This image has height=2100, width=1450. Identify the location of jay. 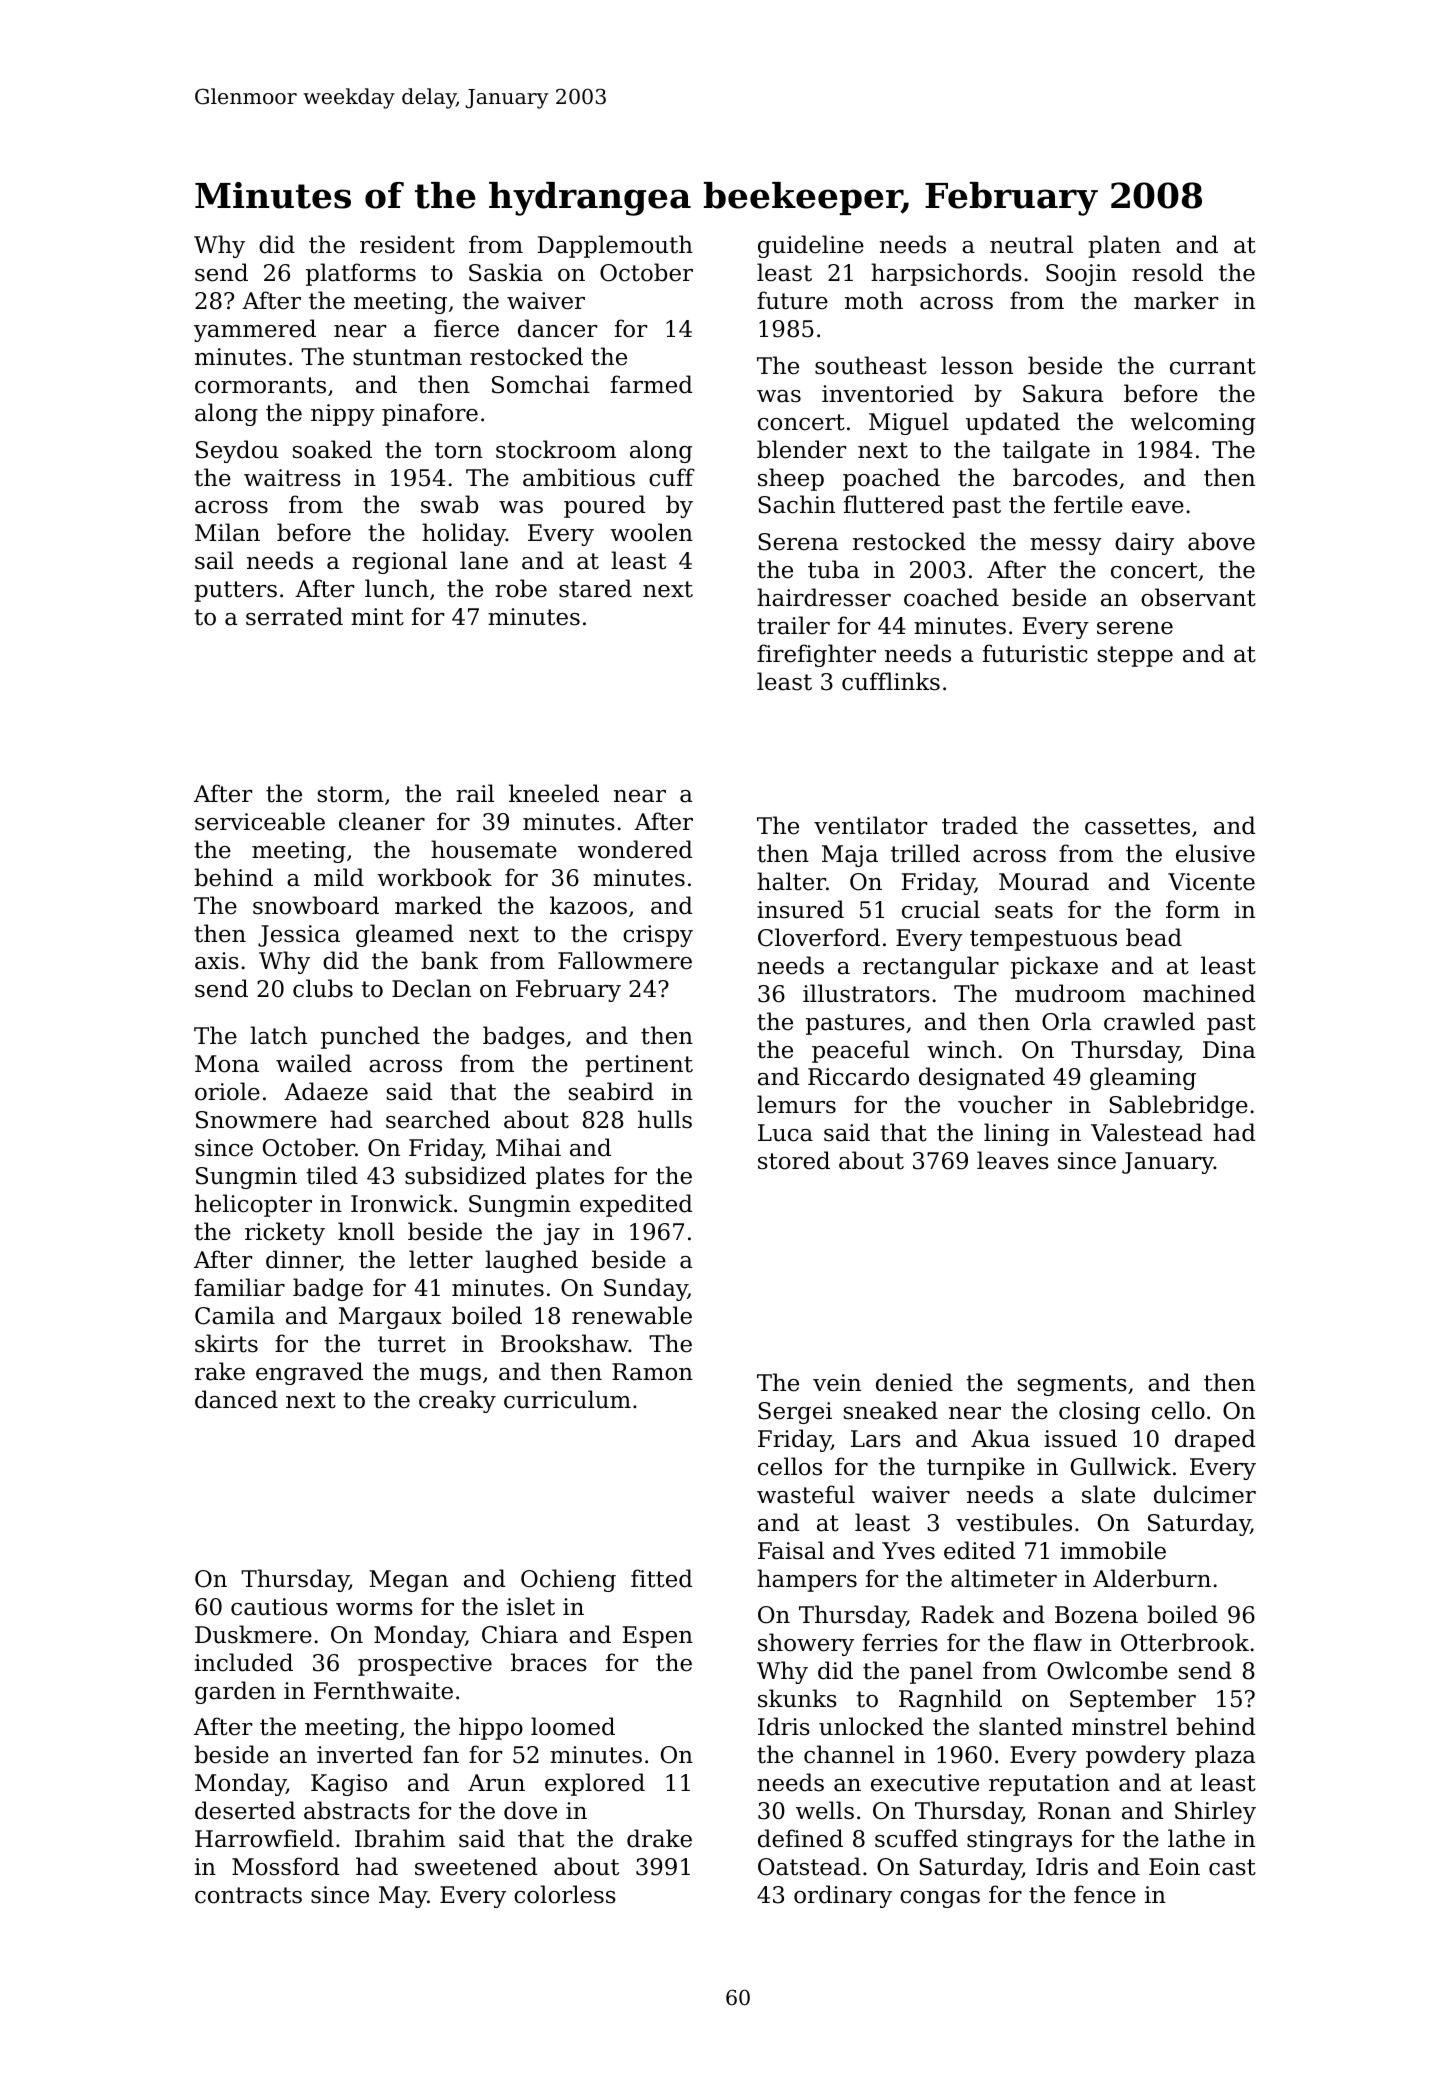
(562, 1234).
